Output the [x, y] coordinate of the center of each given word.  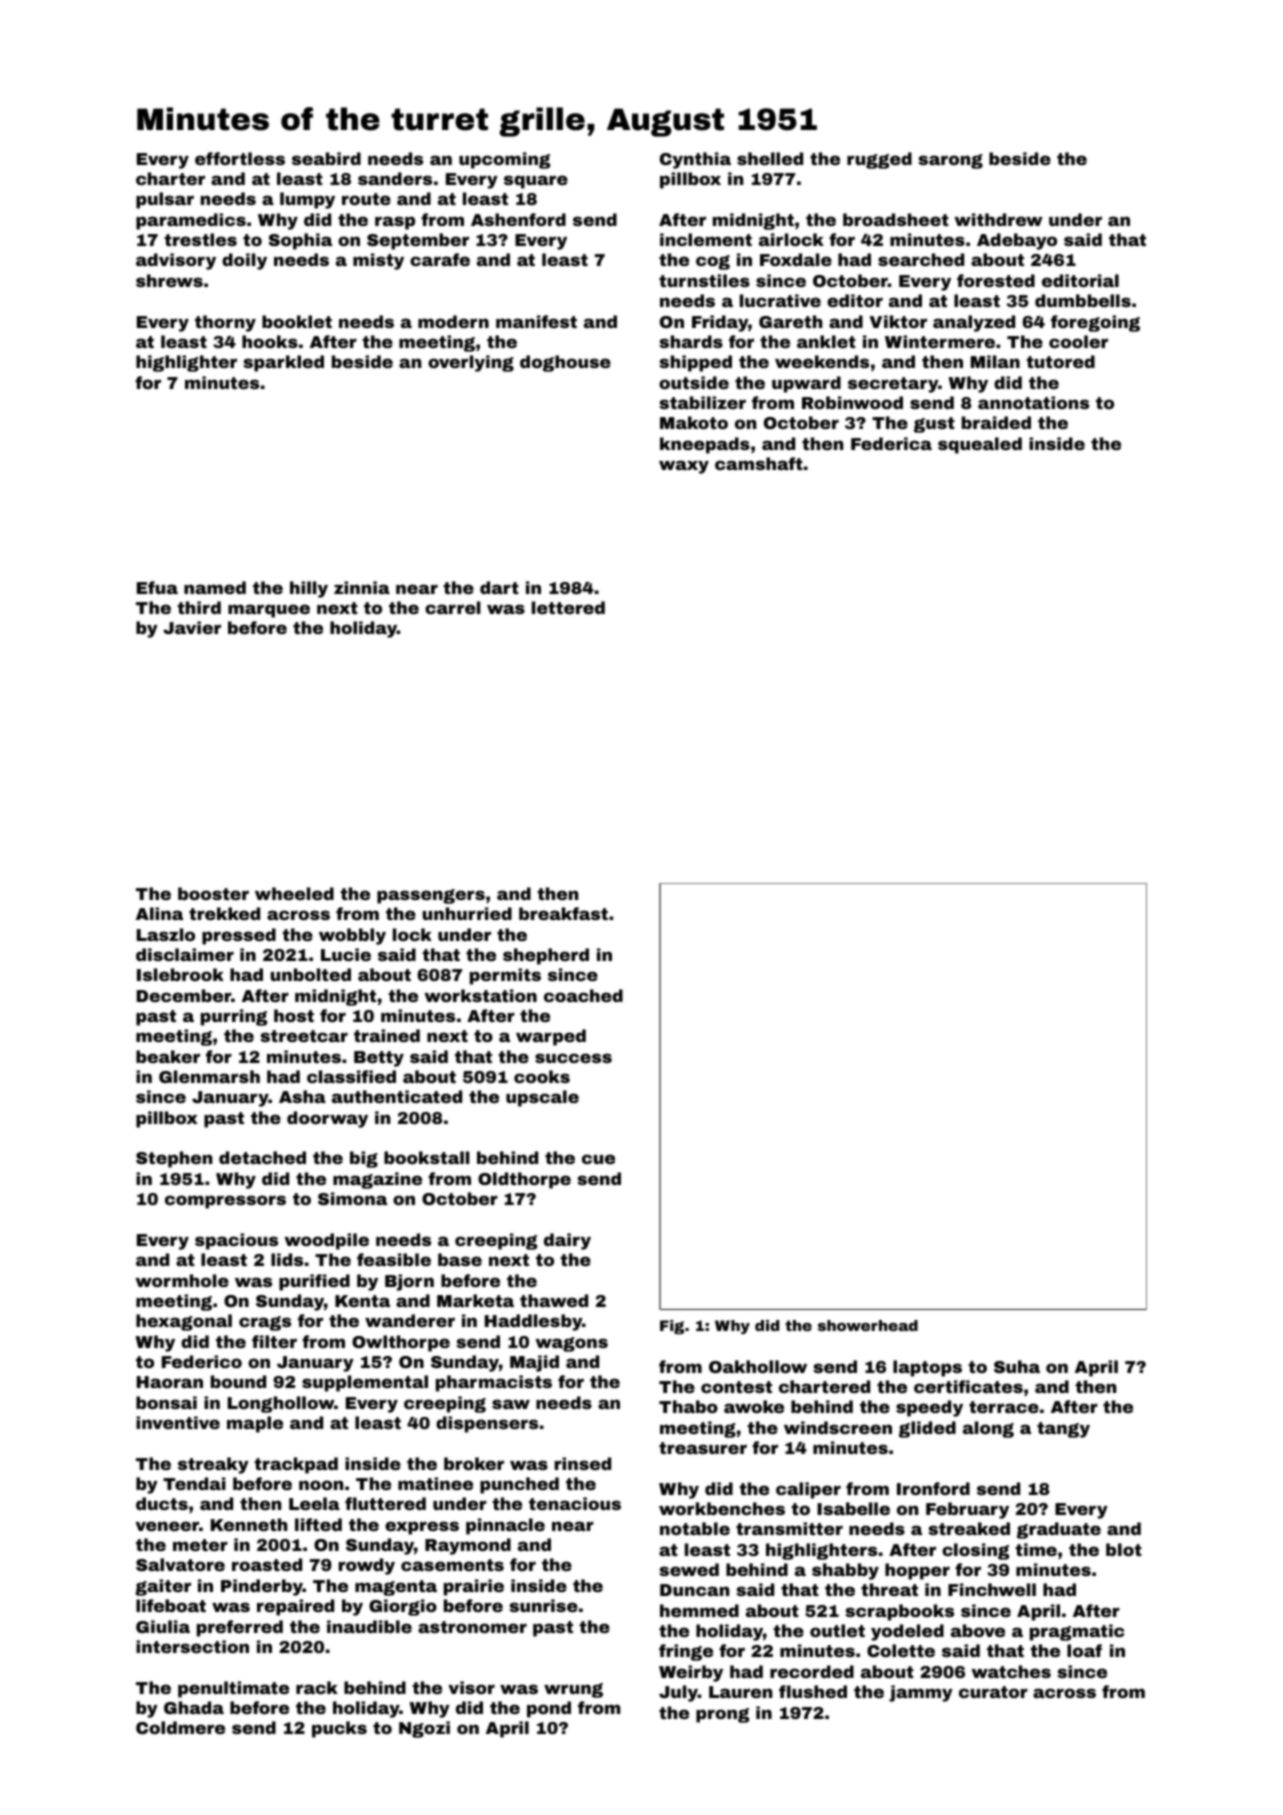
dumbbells [1083, 300]
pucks [339, 1729]
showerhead [868, 1325]
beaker [168, 1056]
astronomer [472, 1627]
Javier [192, 627]
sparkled [283, 363]
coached [583, 995]
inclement [706, 239]
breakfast [563, 913]
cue [598, 1159]
